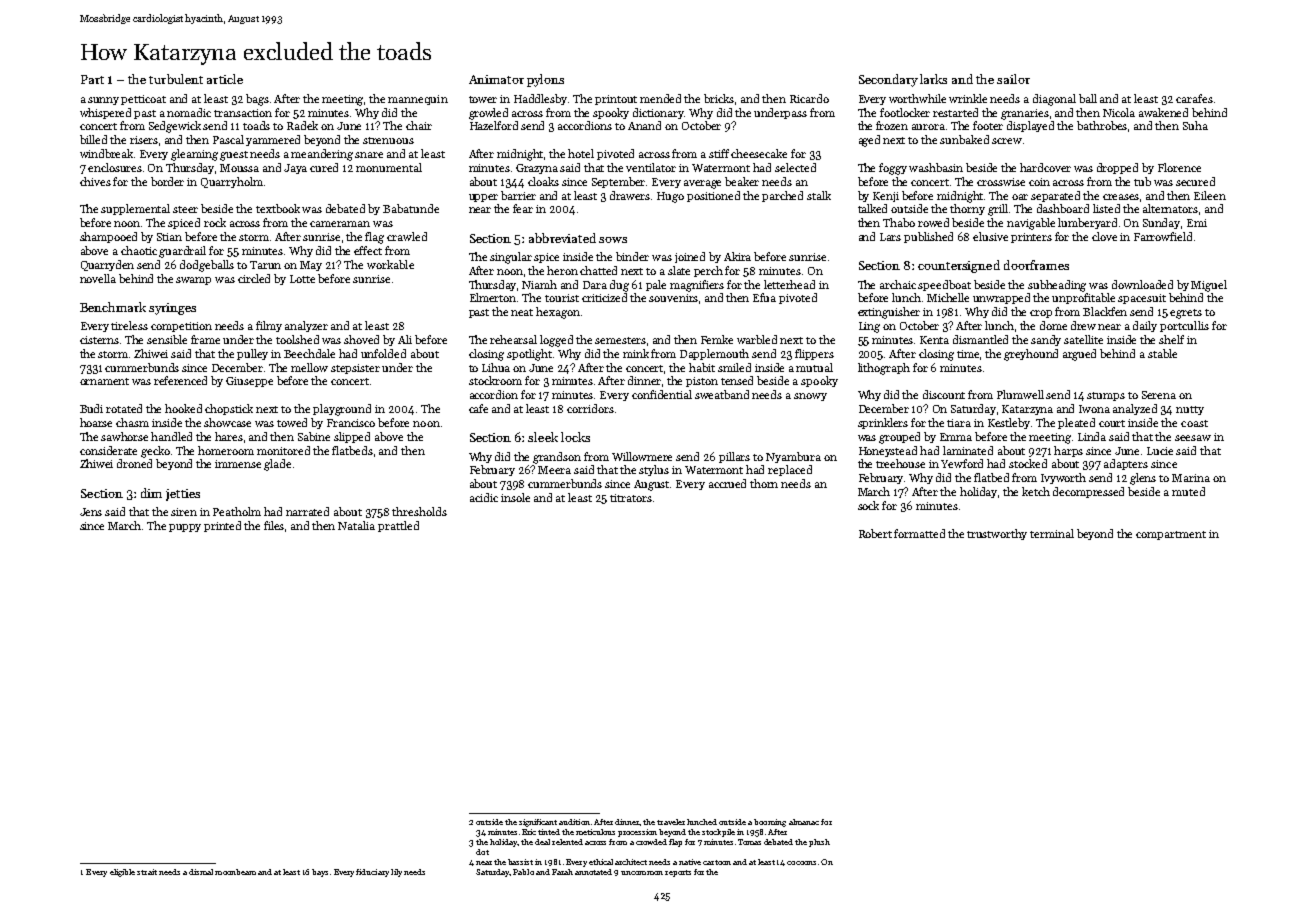 The image size is (1308, 924). What do you see at coordinates (1052, 533) in the image?
I see `terminal` at bounding box center [1052, 533].
